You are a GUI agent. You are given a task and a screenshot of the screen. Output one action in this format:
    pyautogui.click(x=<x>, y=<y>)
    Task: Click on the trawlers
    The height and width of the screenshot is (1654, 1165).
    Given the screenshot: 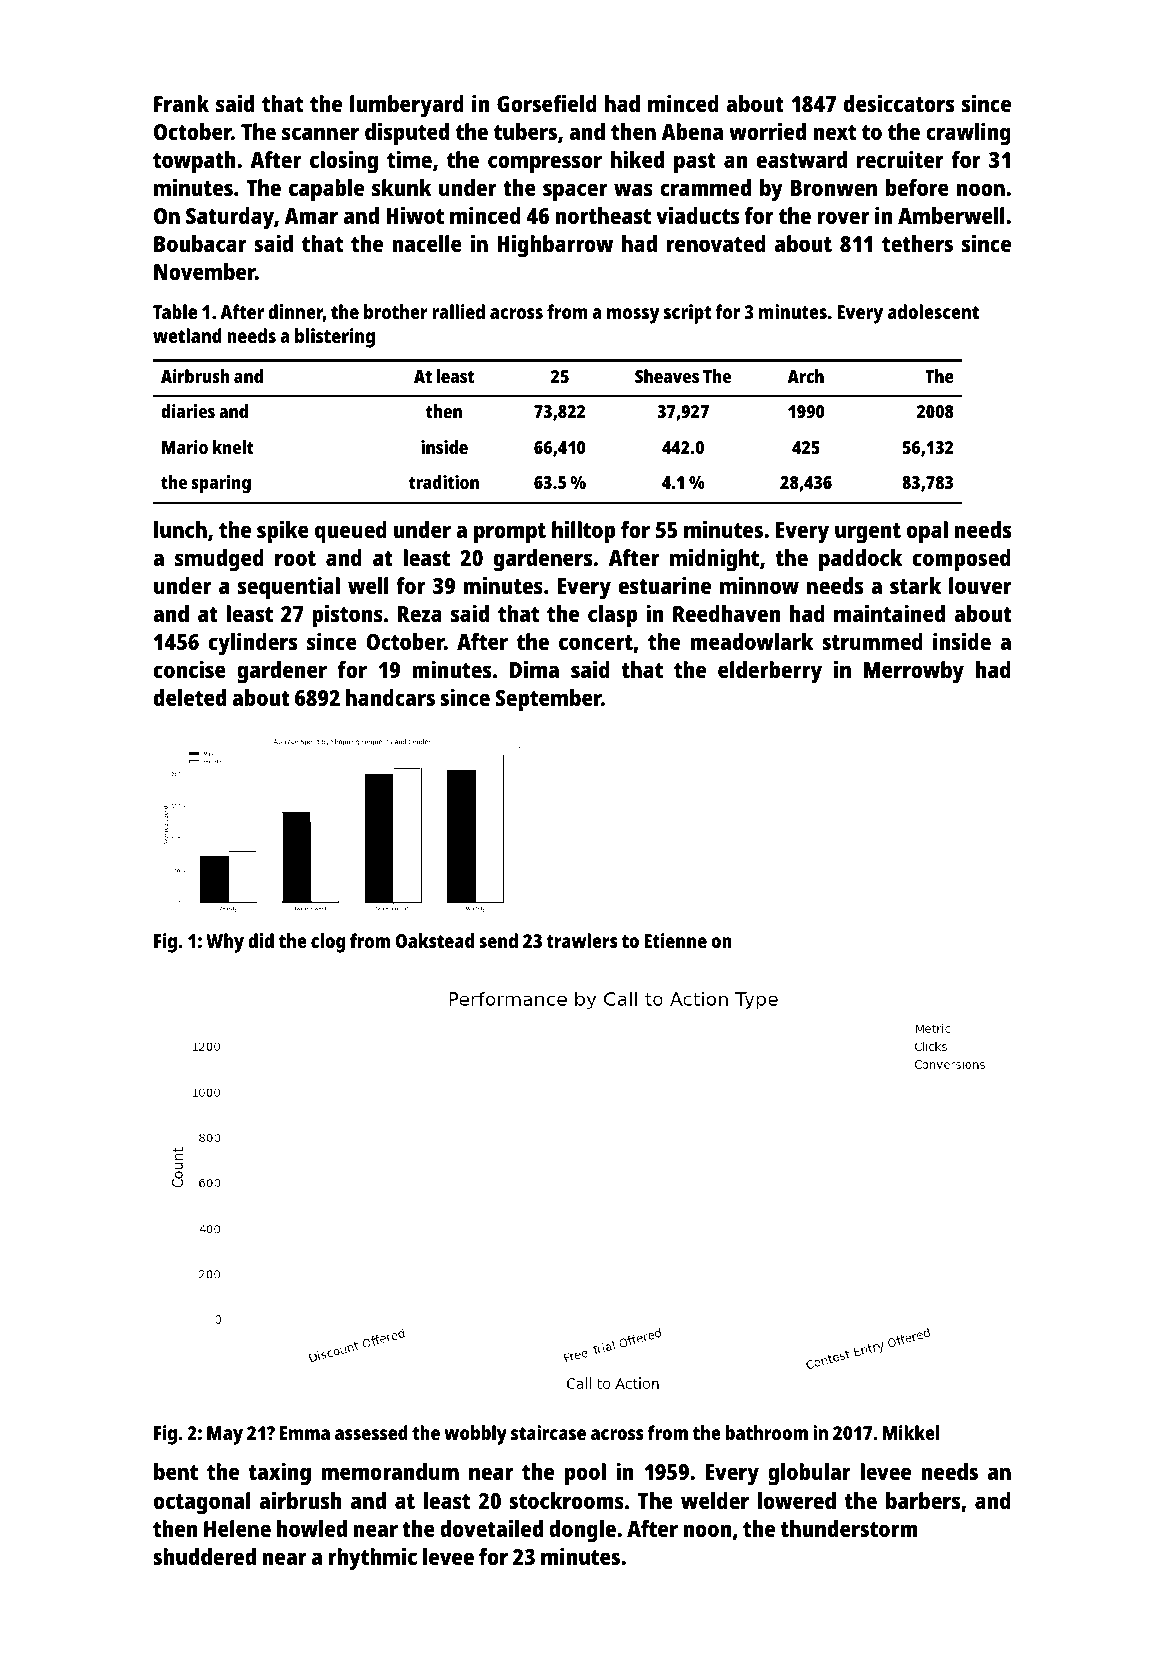 What is the action you would take?
    pyautogui.click(x=582, y=940)
